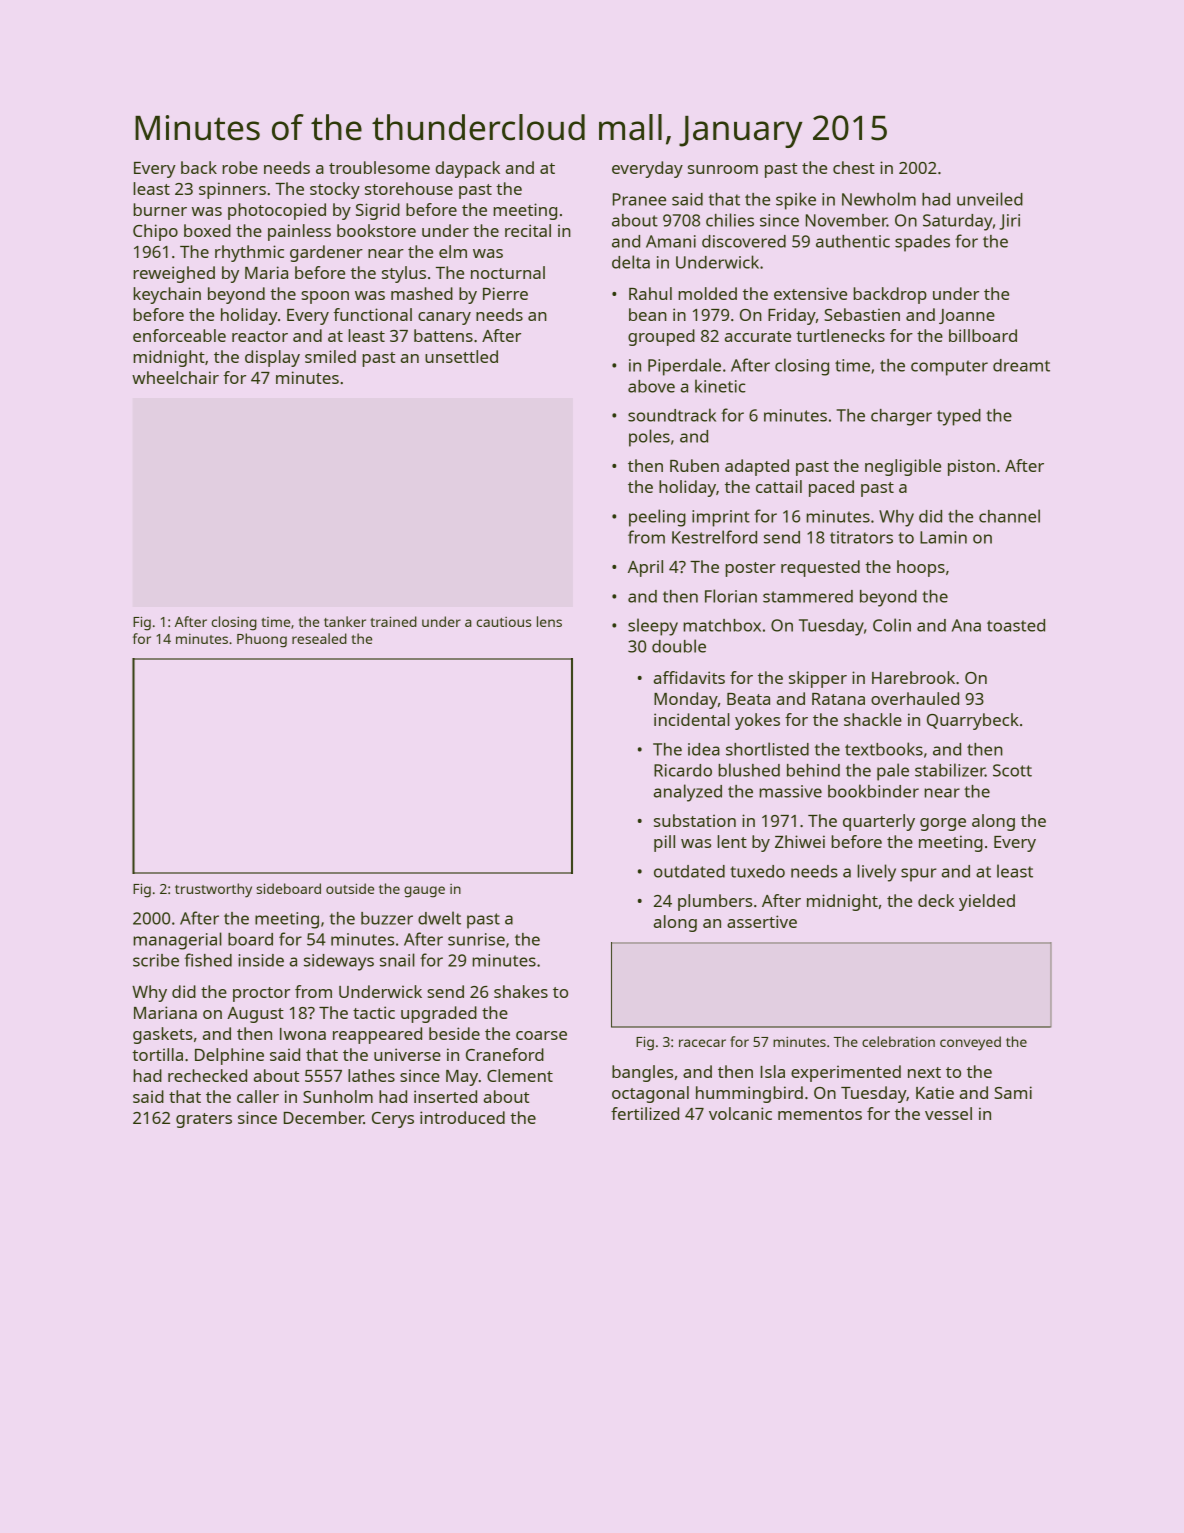 This screenshot has height=1533, width=1184. I want to click on lively, so click(876, 873).
